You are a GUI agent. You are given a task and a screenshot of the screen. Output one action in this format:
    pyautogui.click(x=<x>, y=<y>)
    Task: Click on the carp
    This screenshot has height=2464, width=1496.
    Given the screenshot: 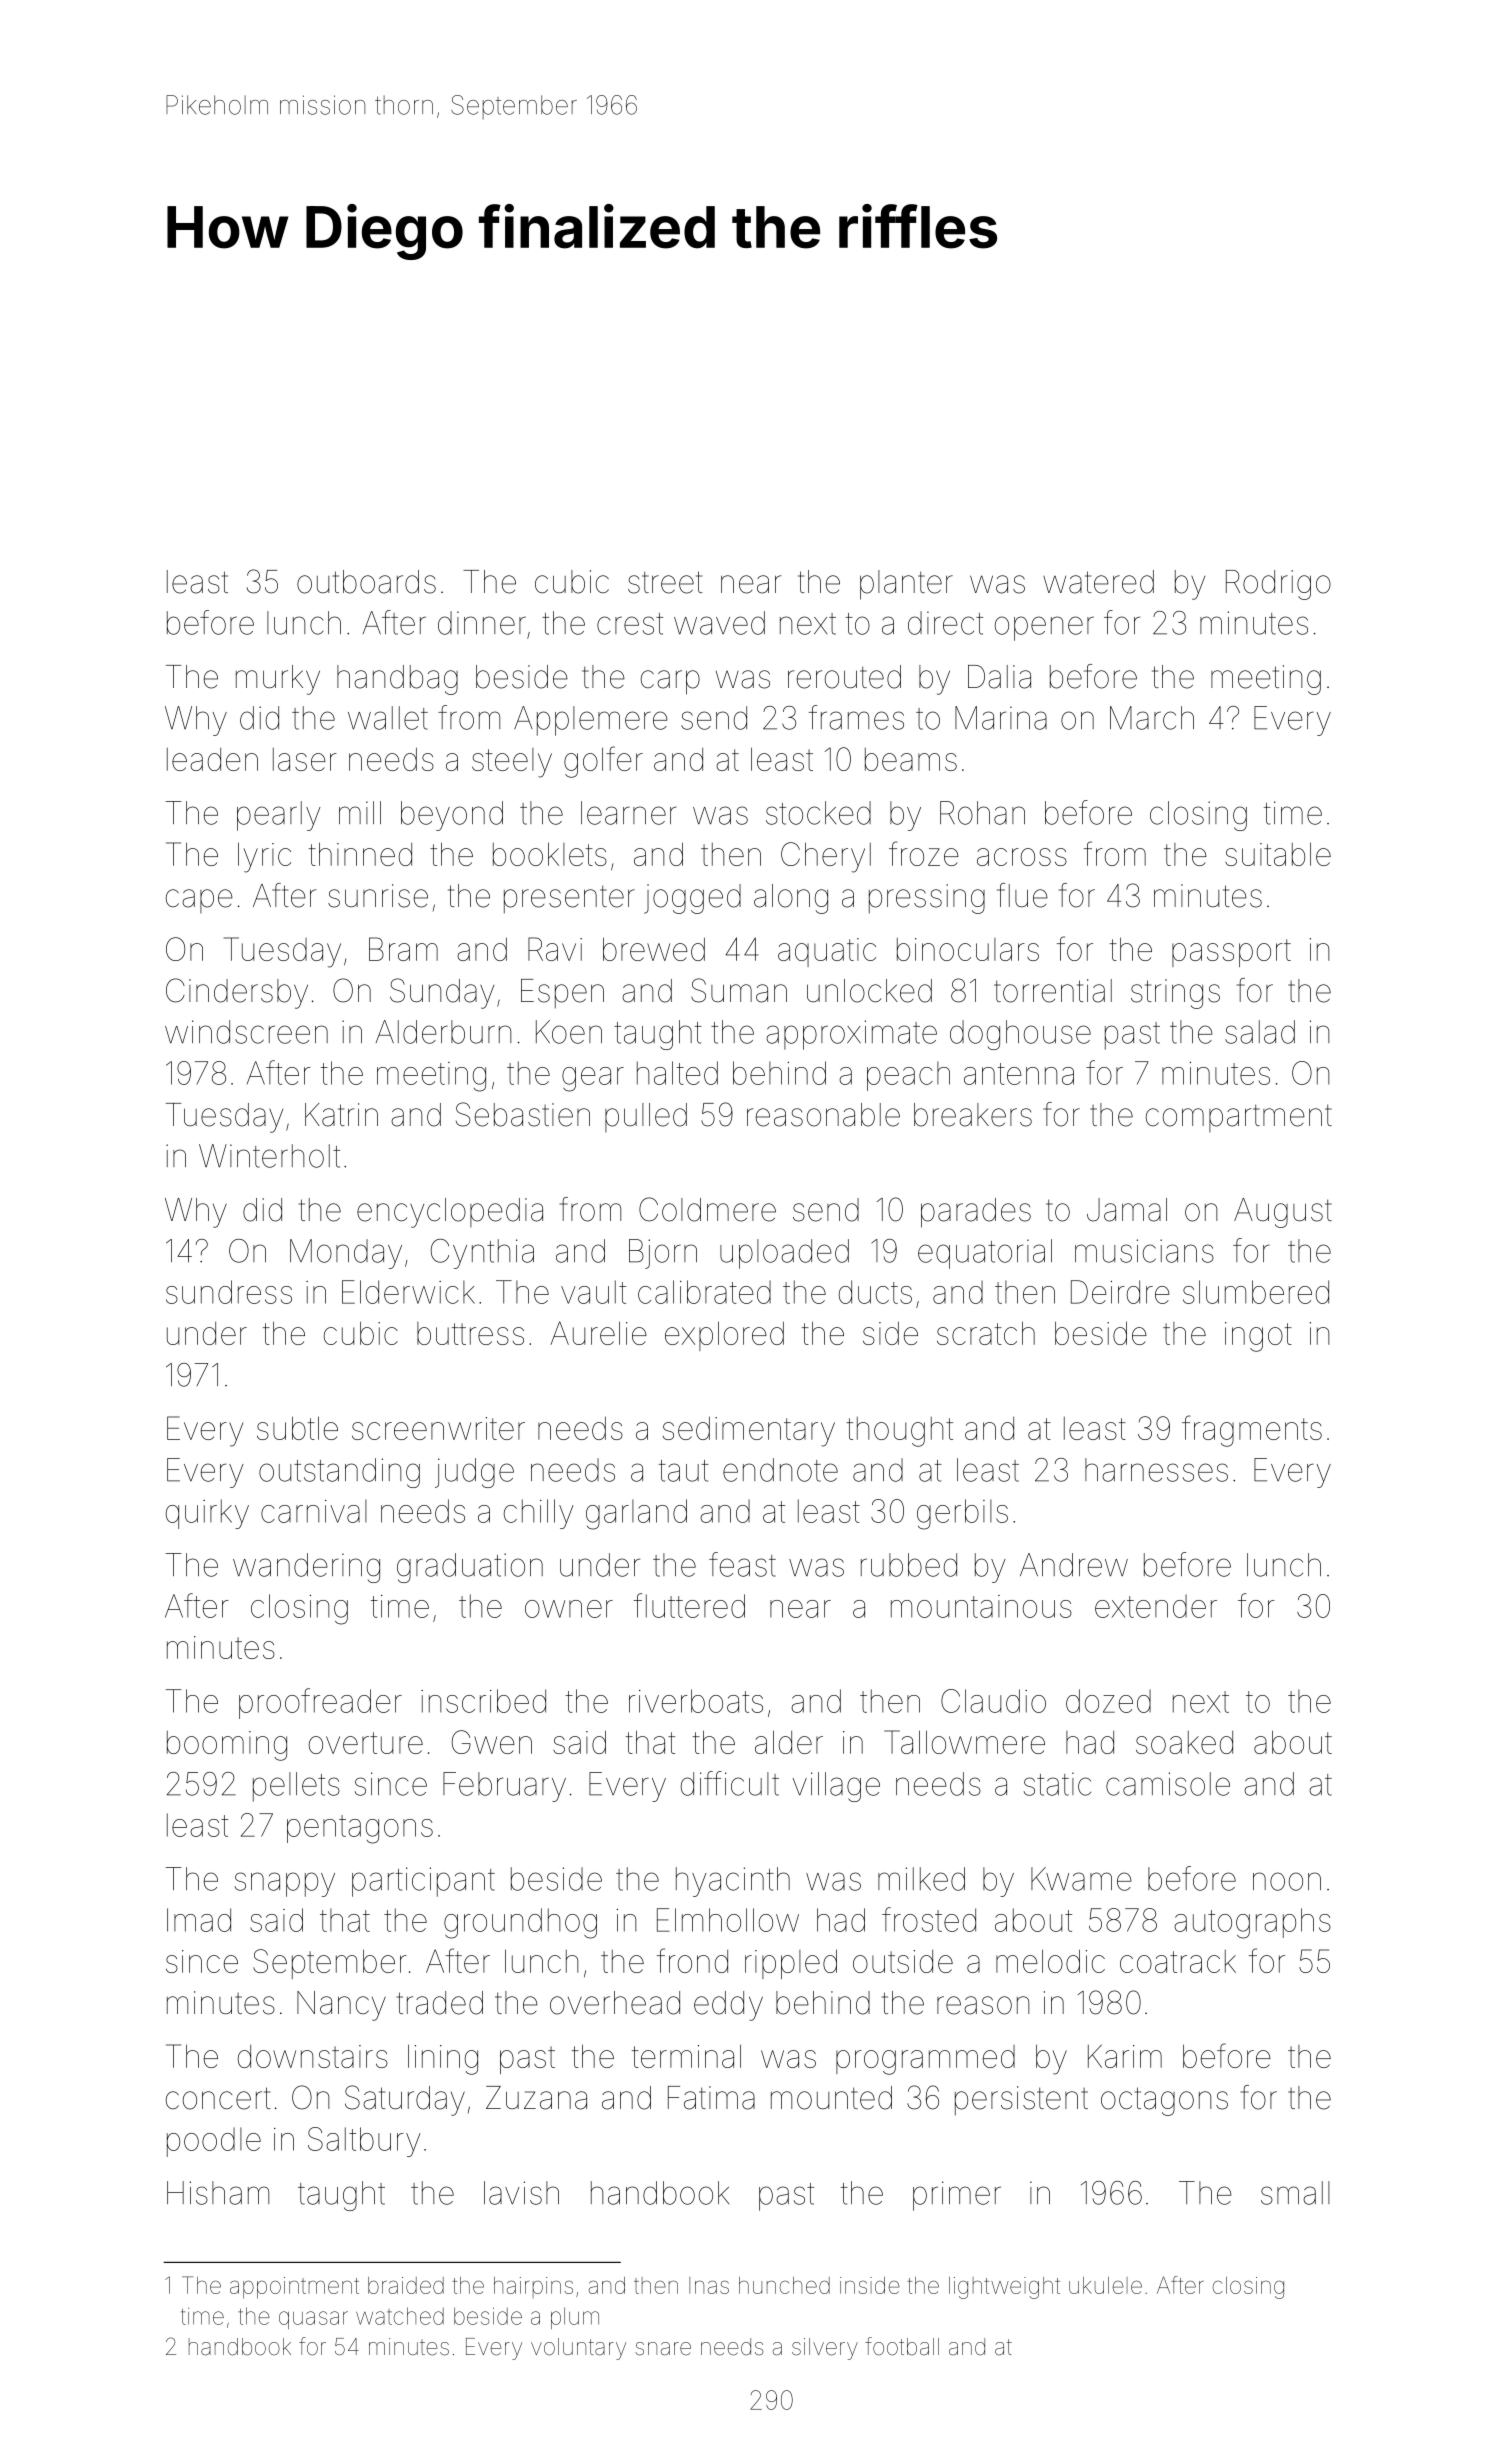 What is the action you would take?
    pyautogui.click(x=670, y=682)
